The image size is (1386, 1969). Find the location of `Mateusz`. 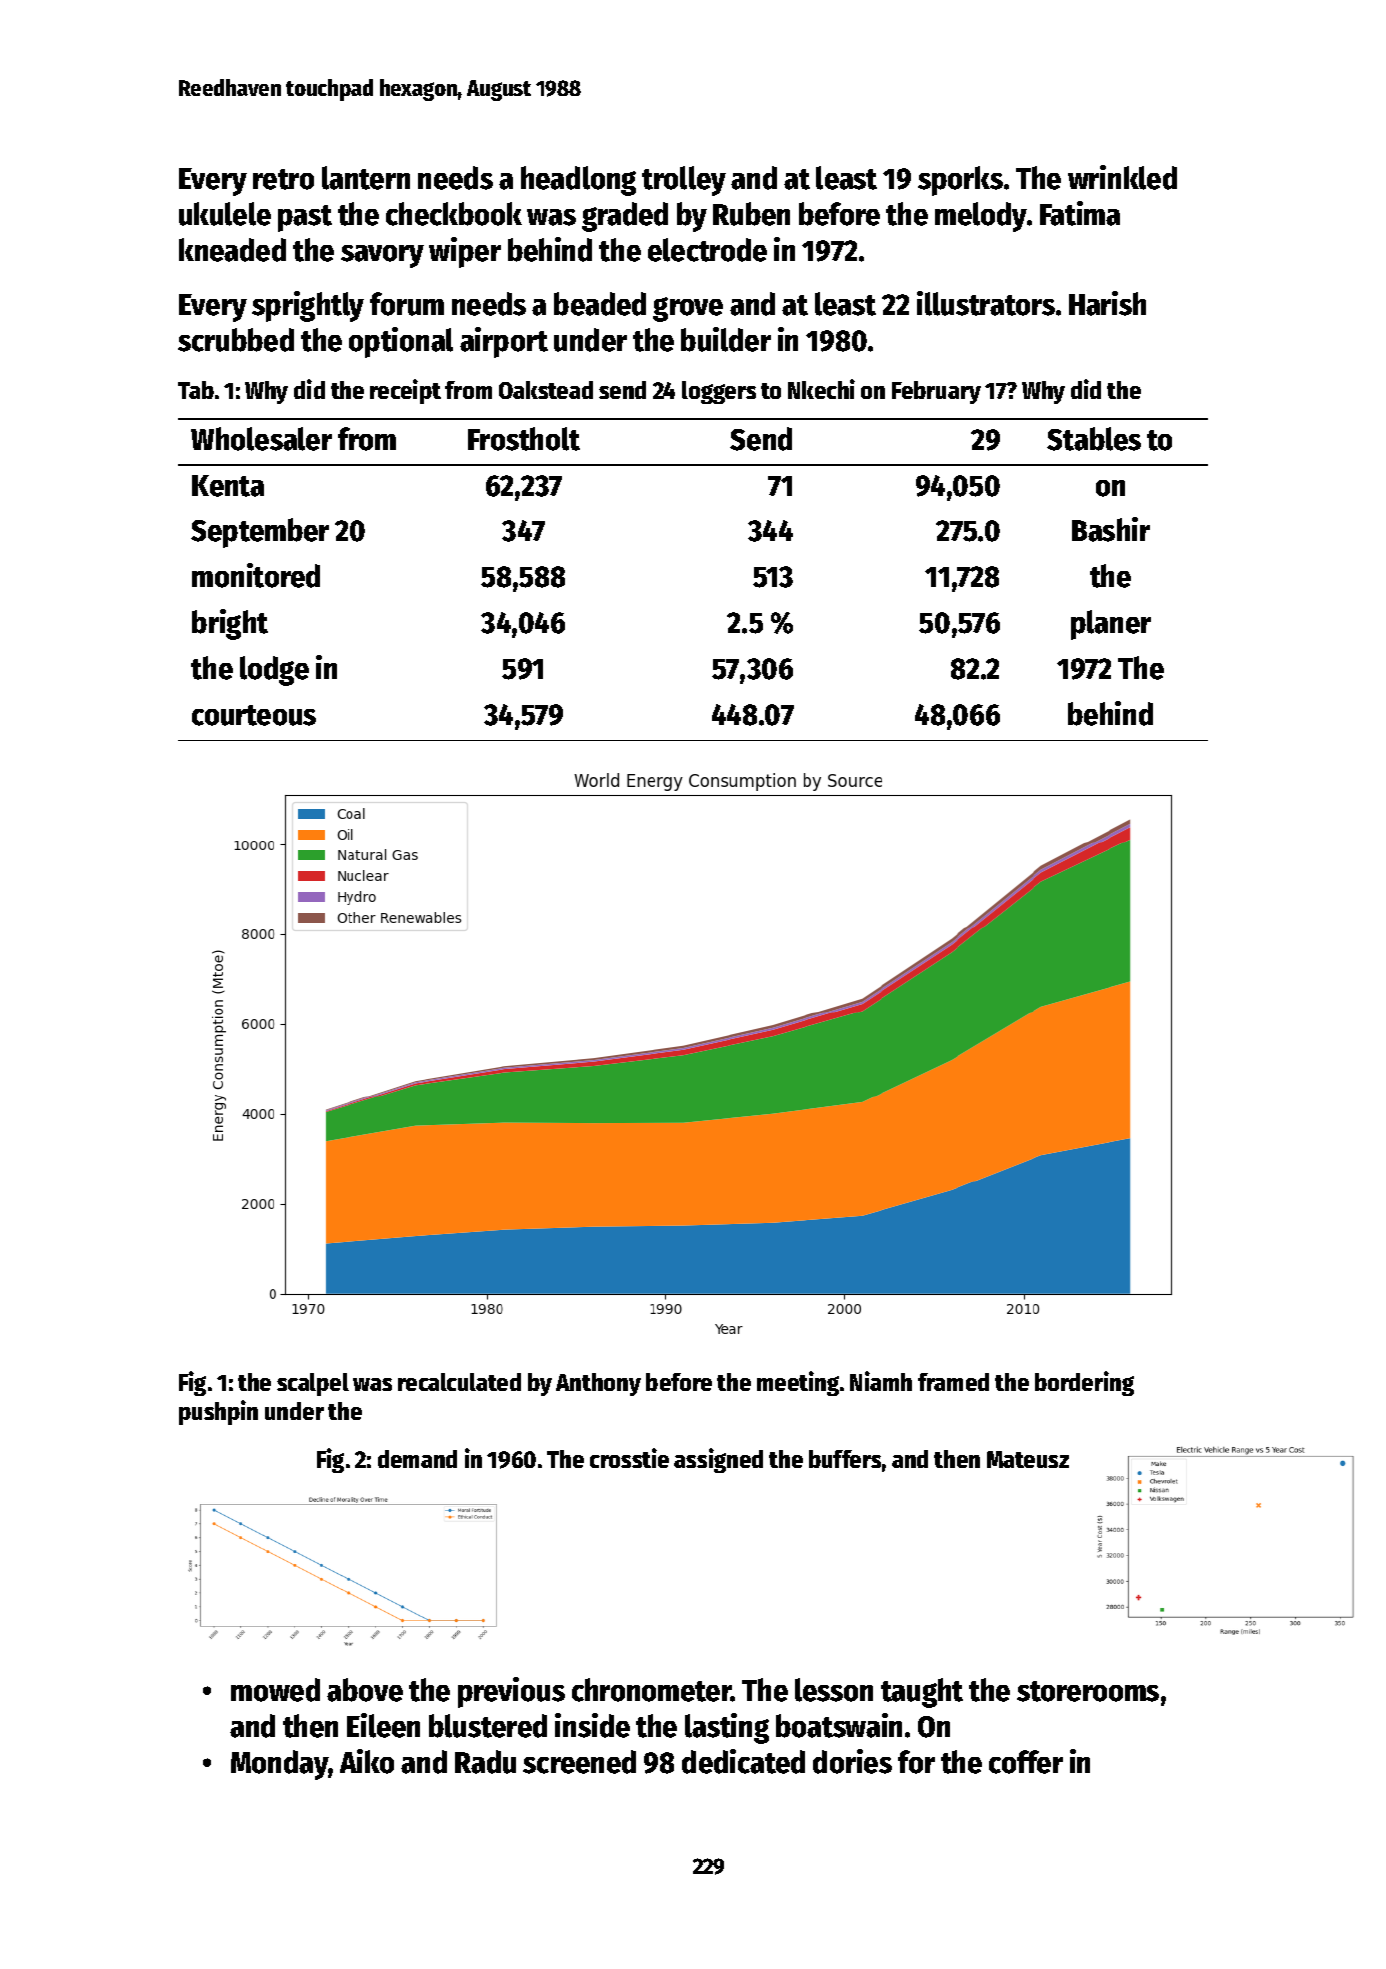

Mateusz is located at coordinates (1028, 1459).
